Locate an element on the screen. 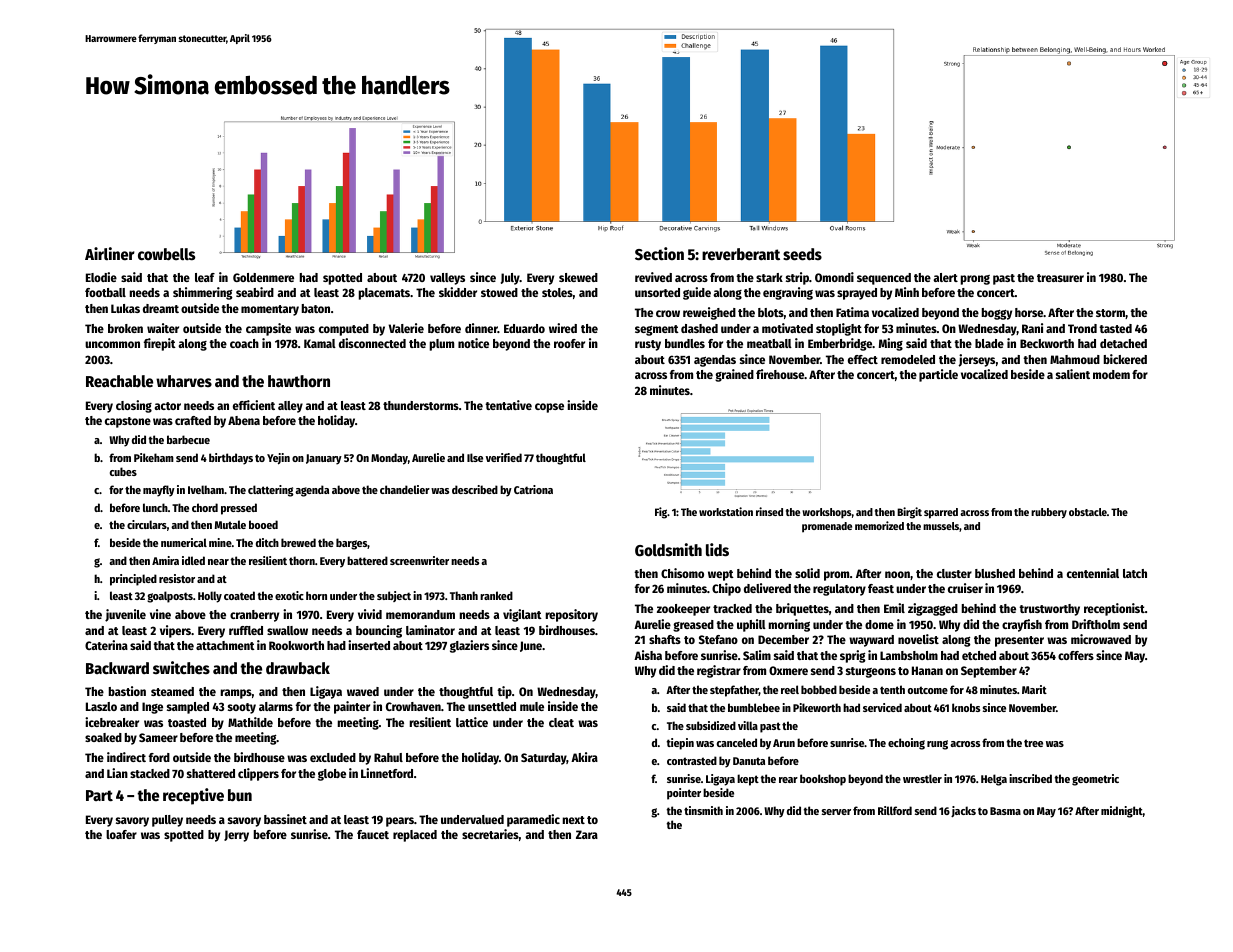 The image size is (1233, 952). skidder is located at coordinates (458, 292).
